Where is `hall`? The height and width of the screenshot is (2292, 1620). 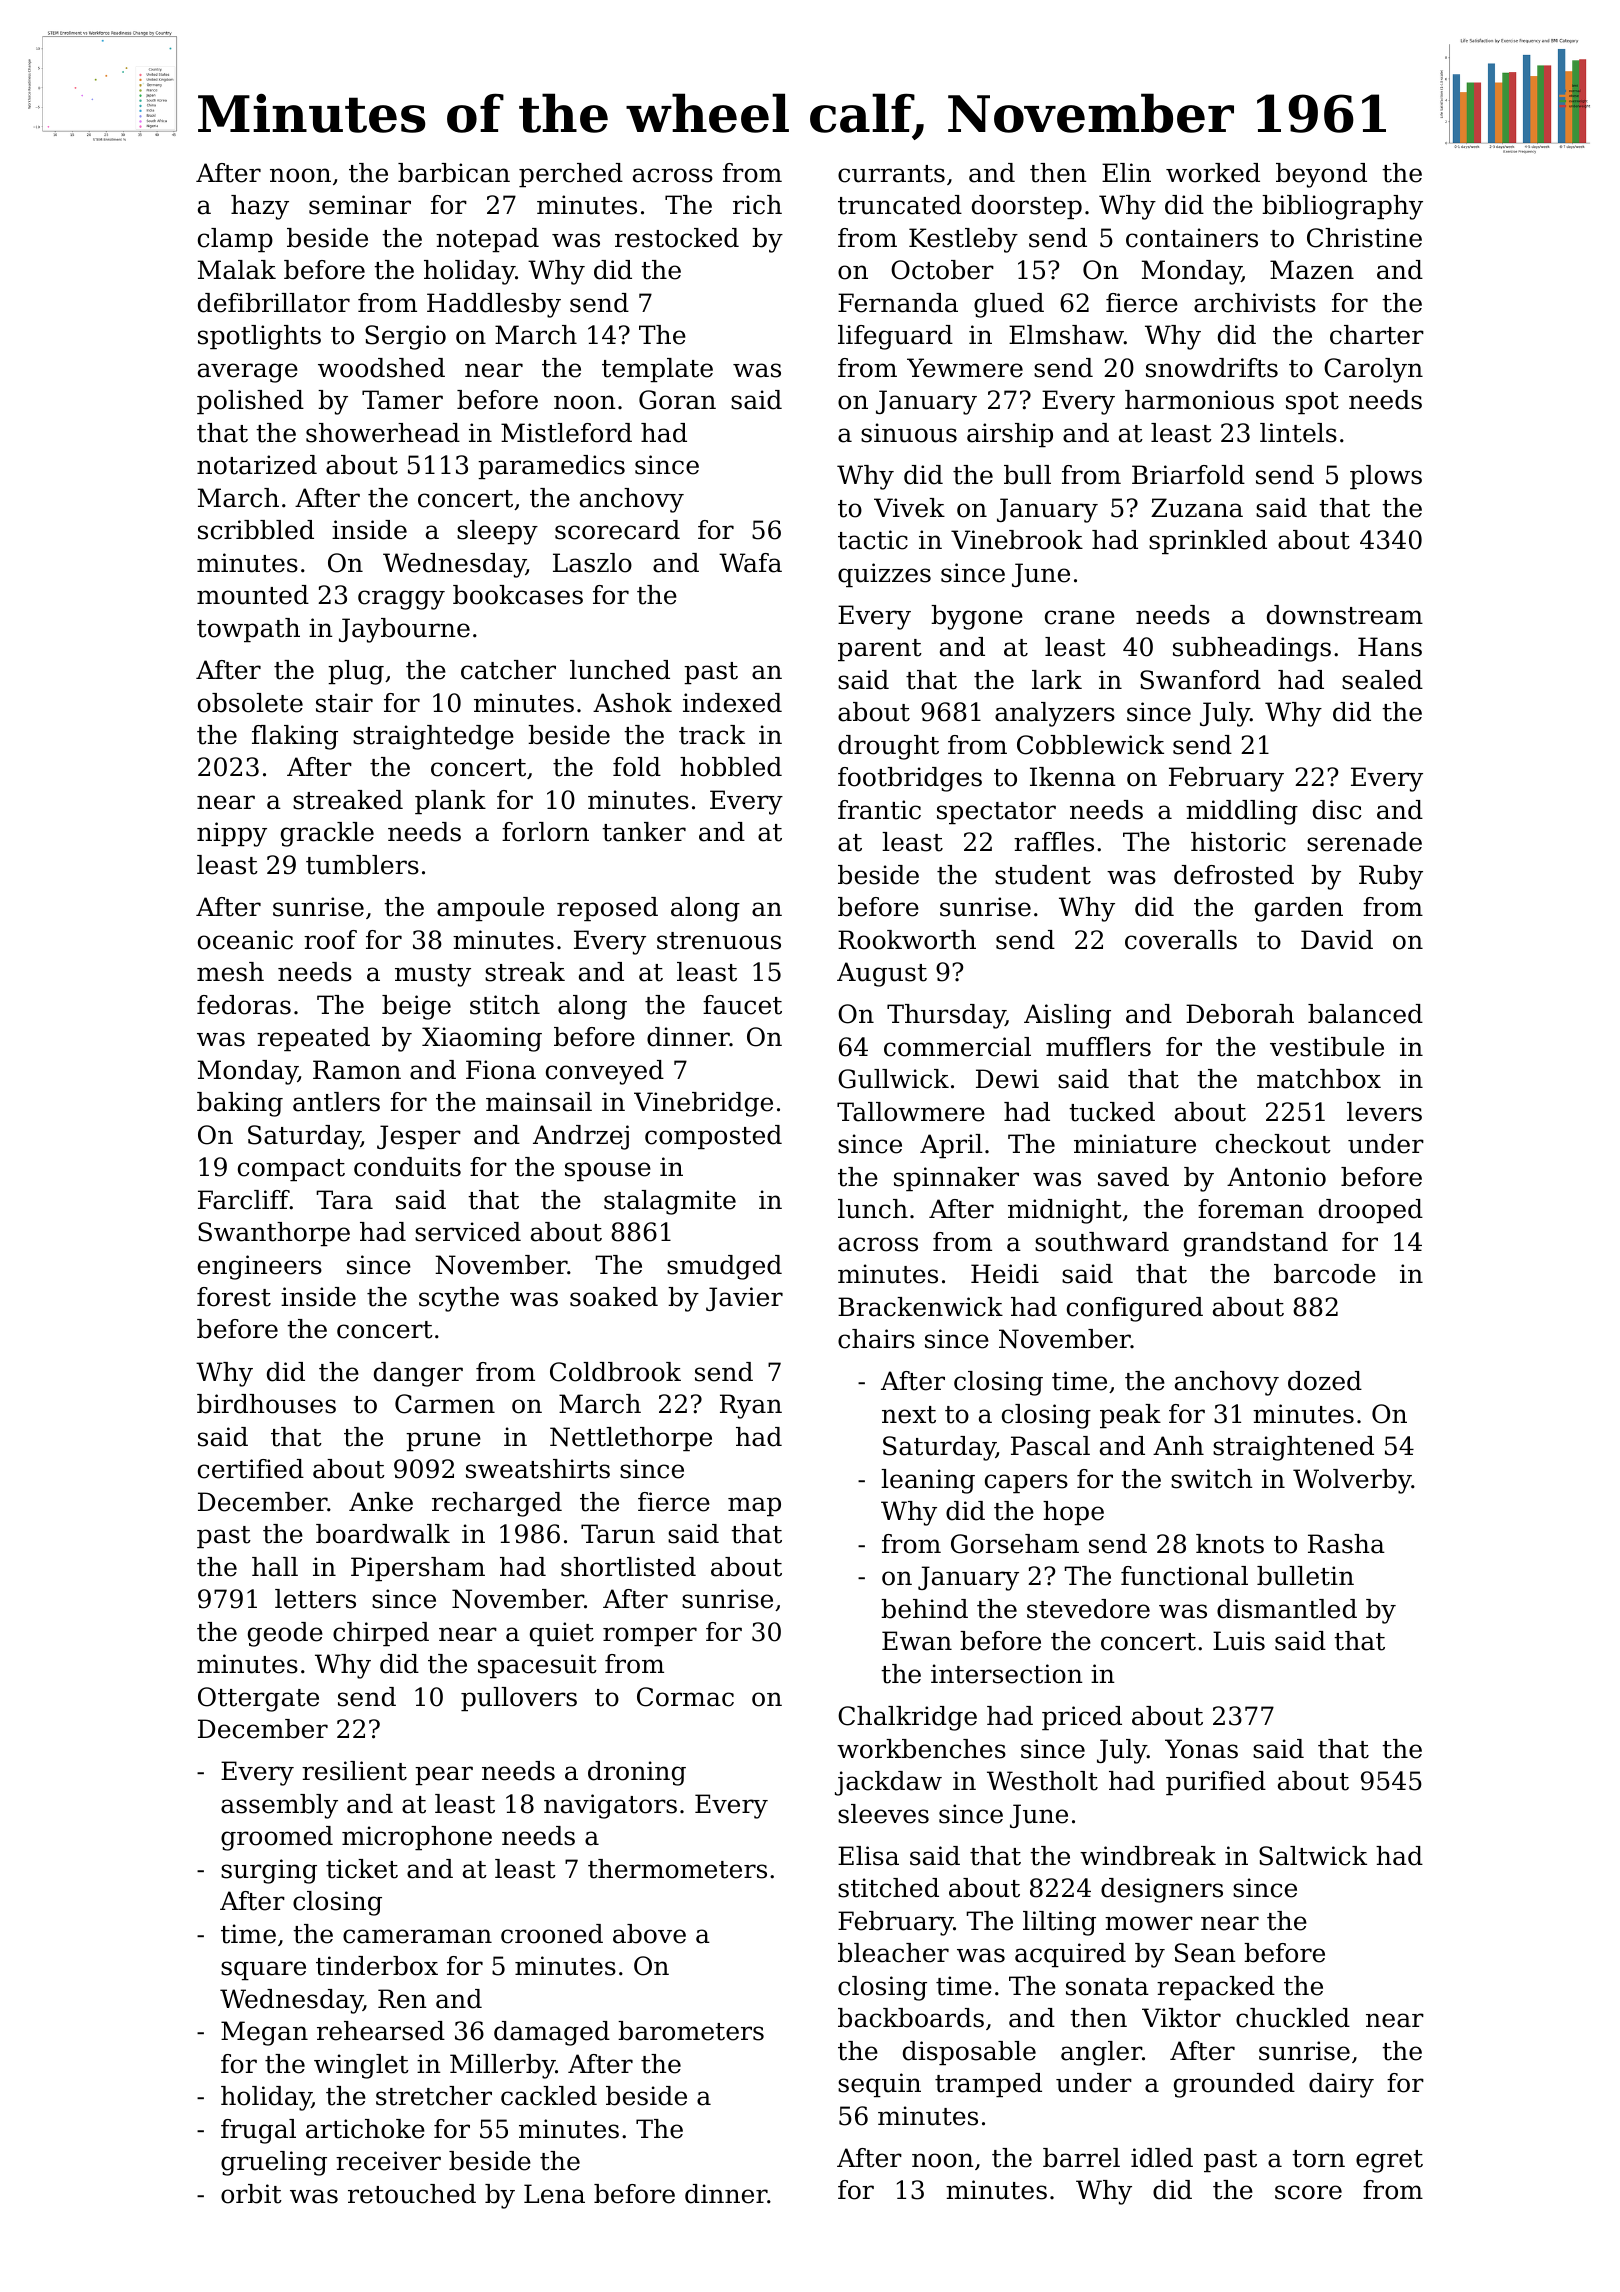 hall is located at coordinates (275, 1567).
